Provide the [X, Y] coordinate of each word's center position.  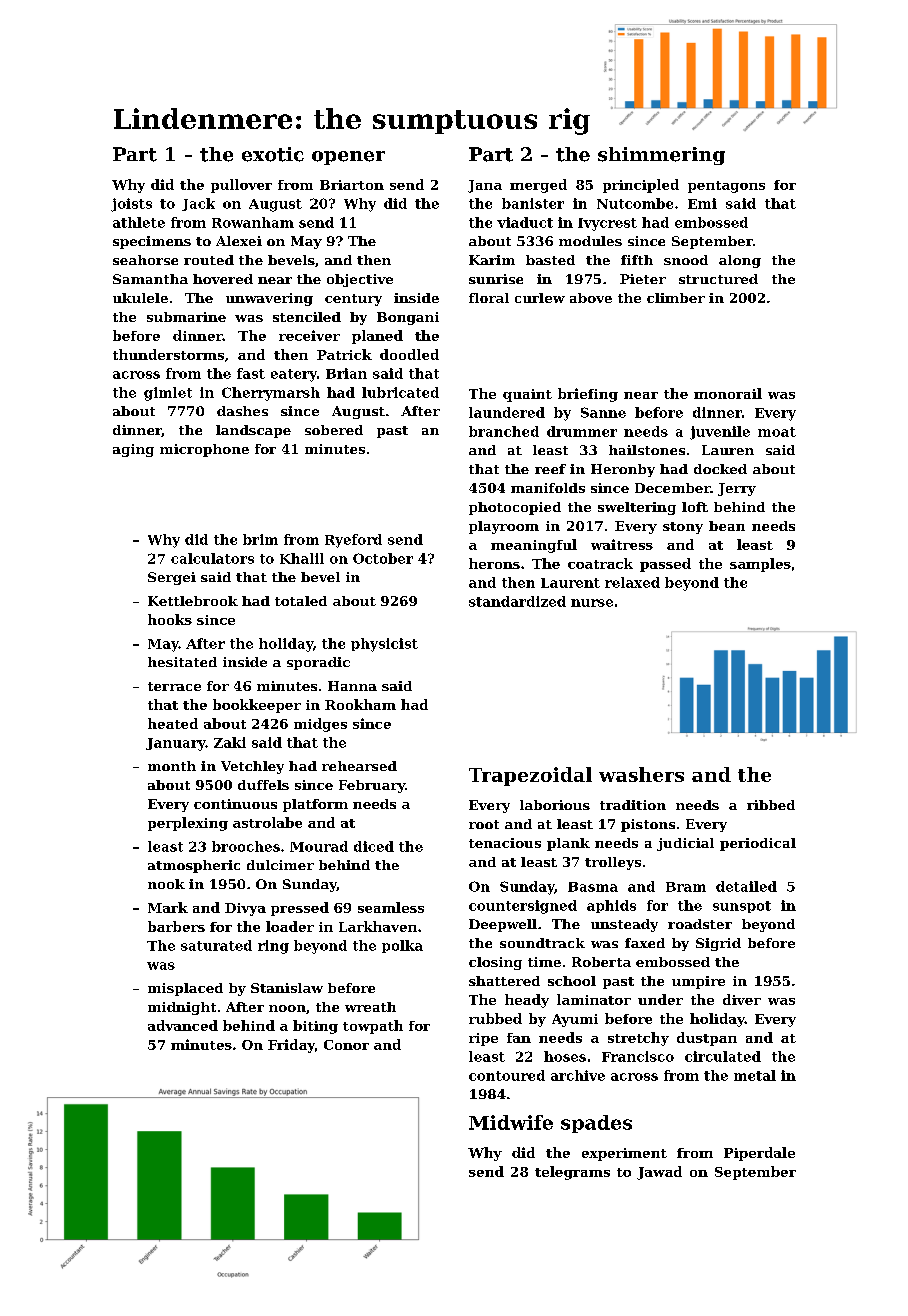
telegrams [572, 1173]
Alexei [239, 241]
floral [489, 298]
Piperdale [759, 1154]
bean [727, 526]
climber [676, 298]
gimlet [168, 394]
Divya [245, 909]
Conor [346, 1045]
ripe [483, 1039]
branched [504, 431]
